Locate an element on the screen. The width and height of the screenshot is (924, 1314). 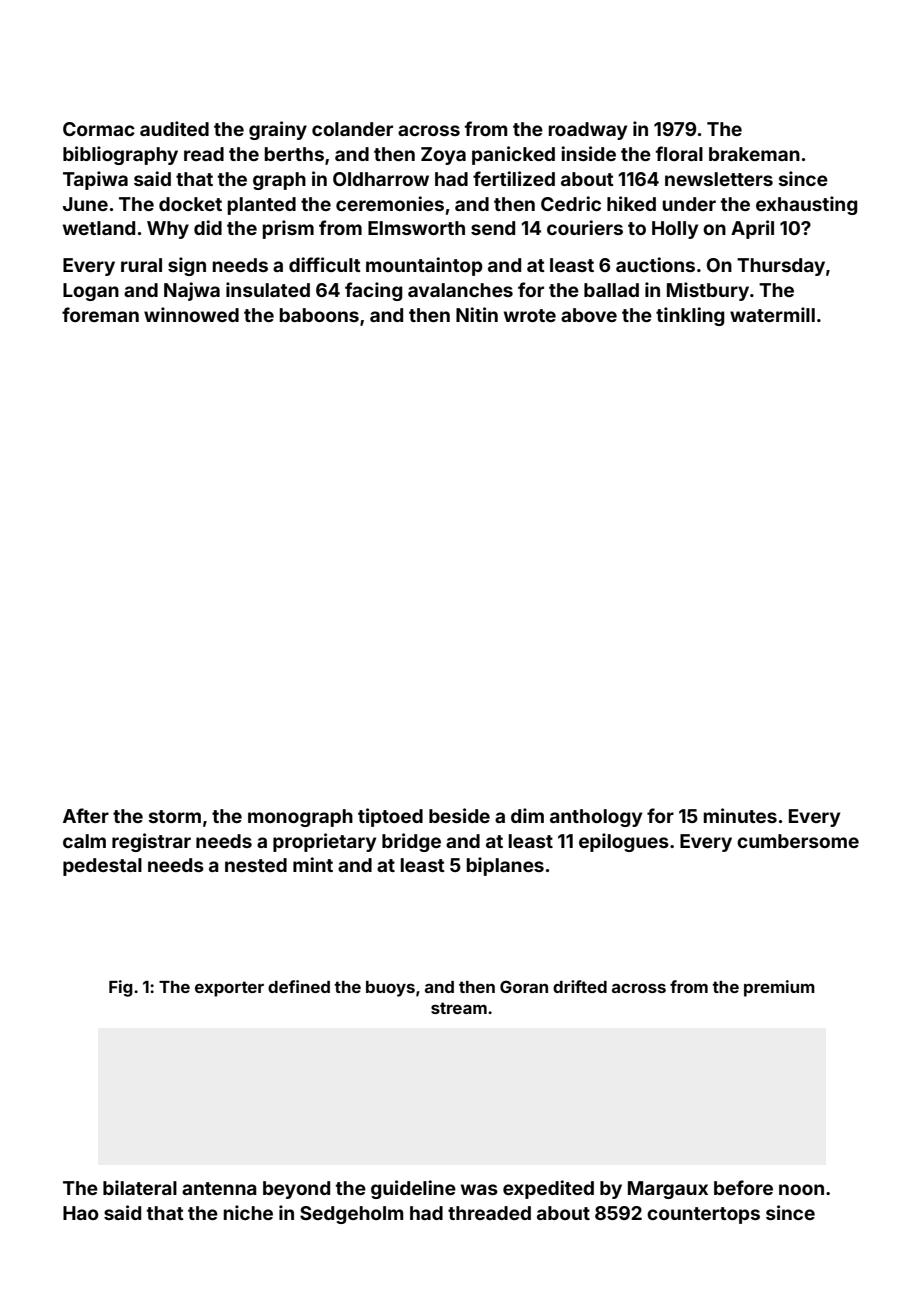
niche is located at coordinates (248, 1212).
